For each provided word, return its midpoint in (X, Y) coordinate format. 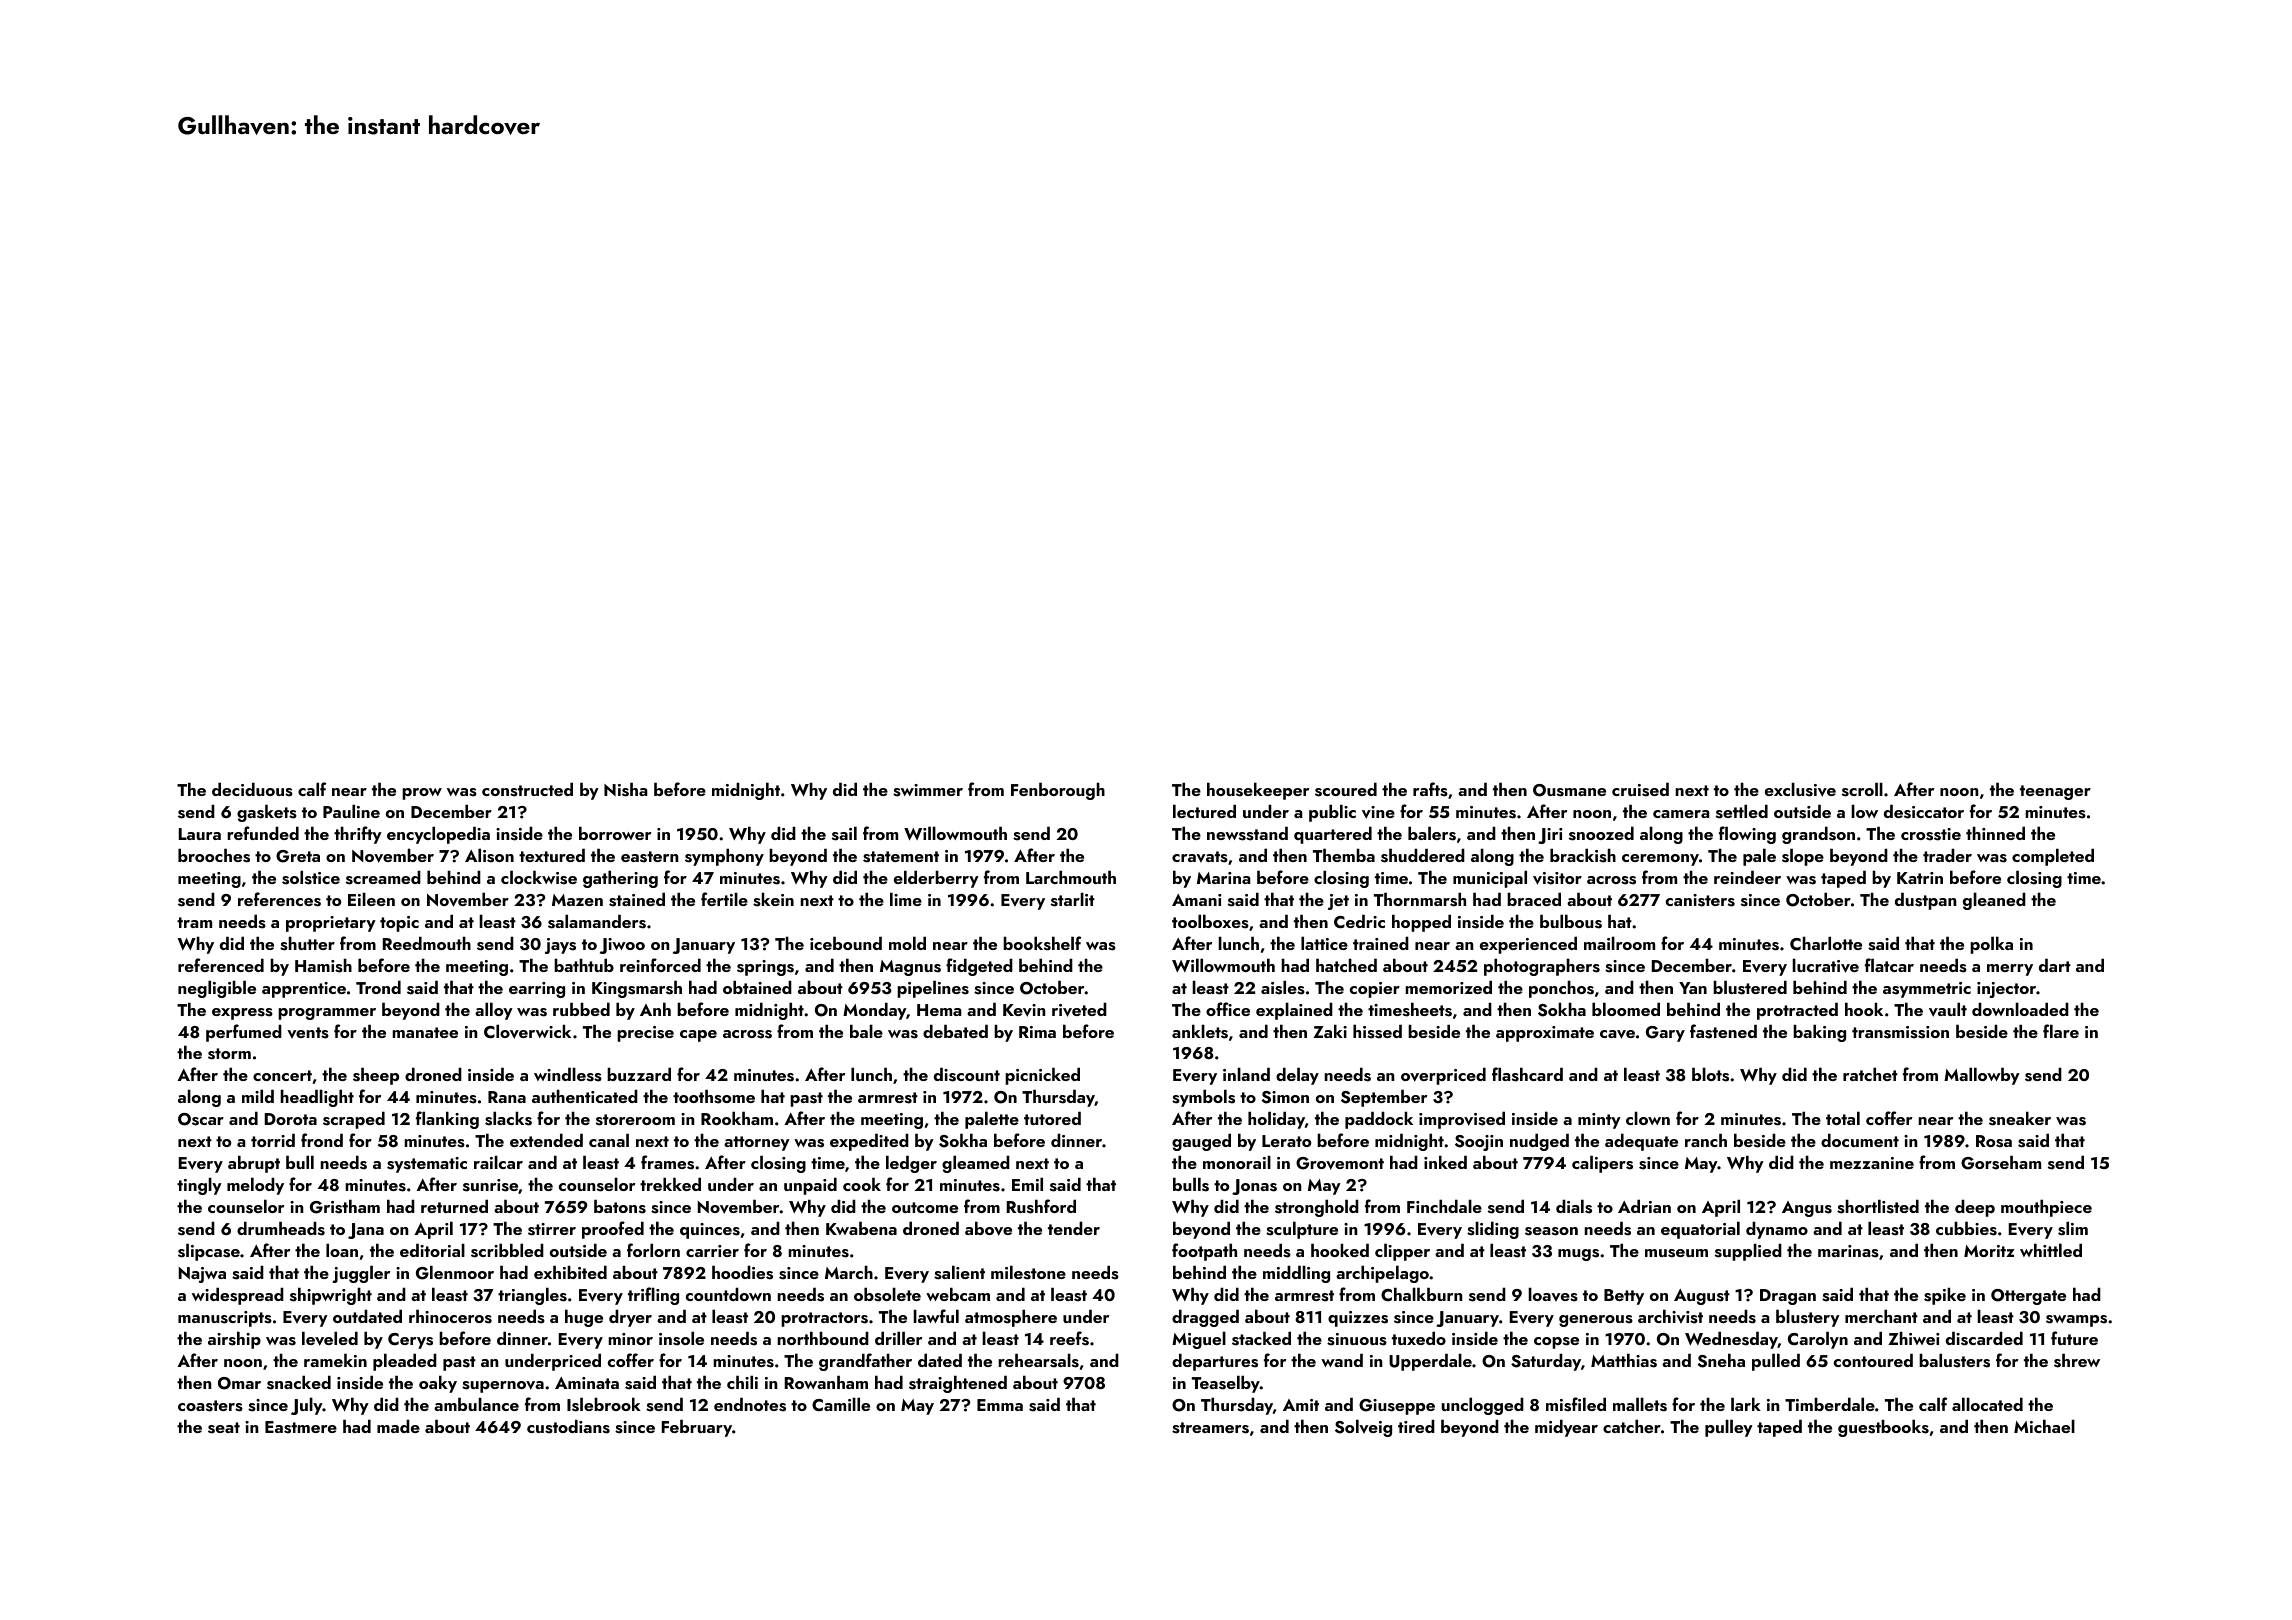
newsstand (1247, 833)
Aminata (587, 1383)
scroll (1862, 789)
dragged (1205, 1318)
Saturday (1546, 1362)
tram (194, 922)
